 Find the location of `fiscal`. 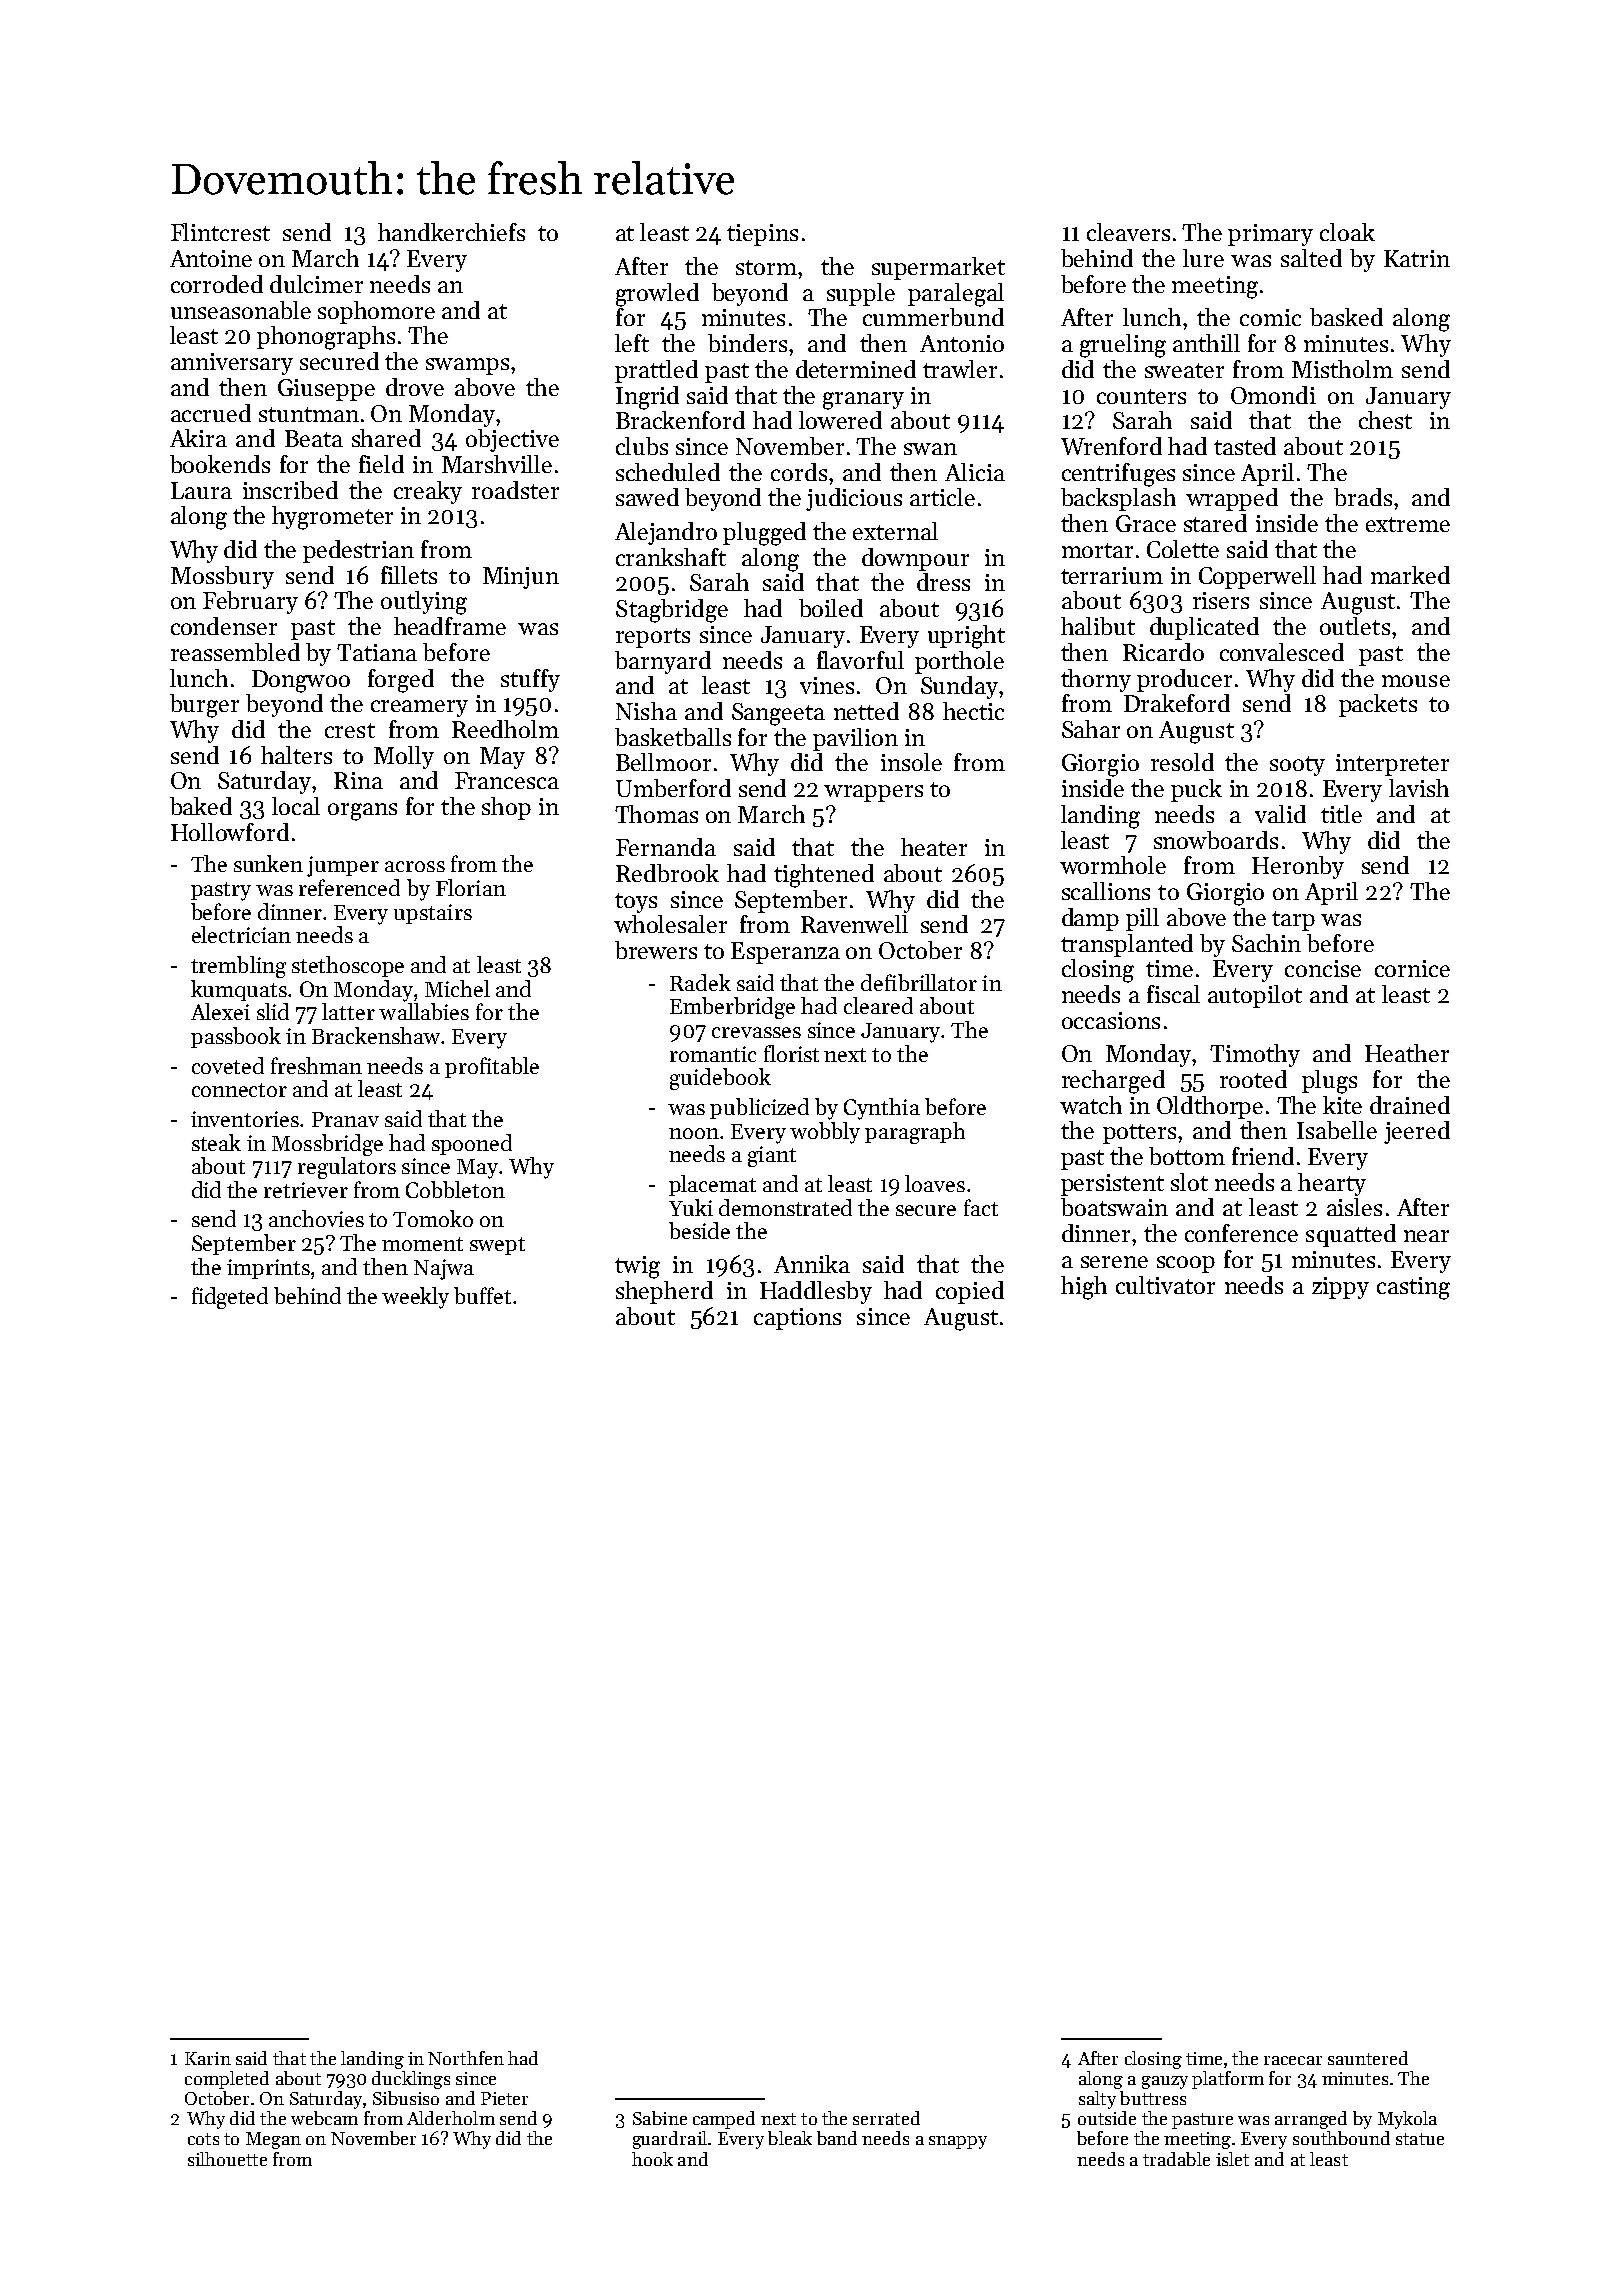

fiscal is located at coordinates (1173, 994).
